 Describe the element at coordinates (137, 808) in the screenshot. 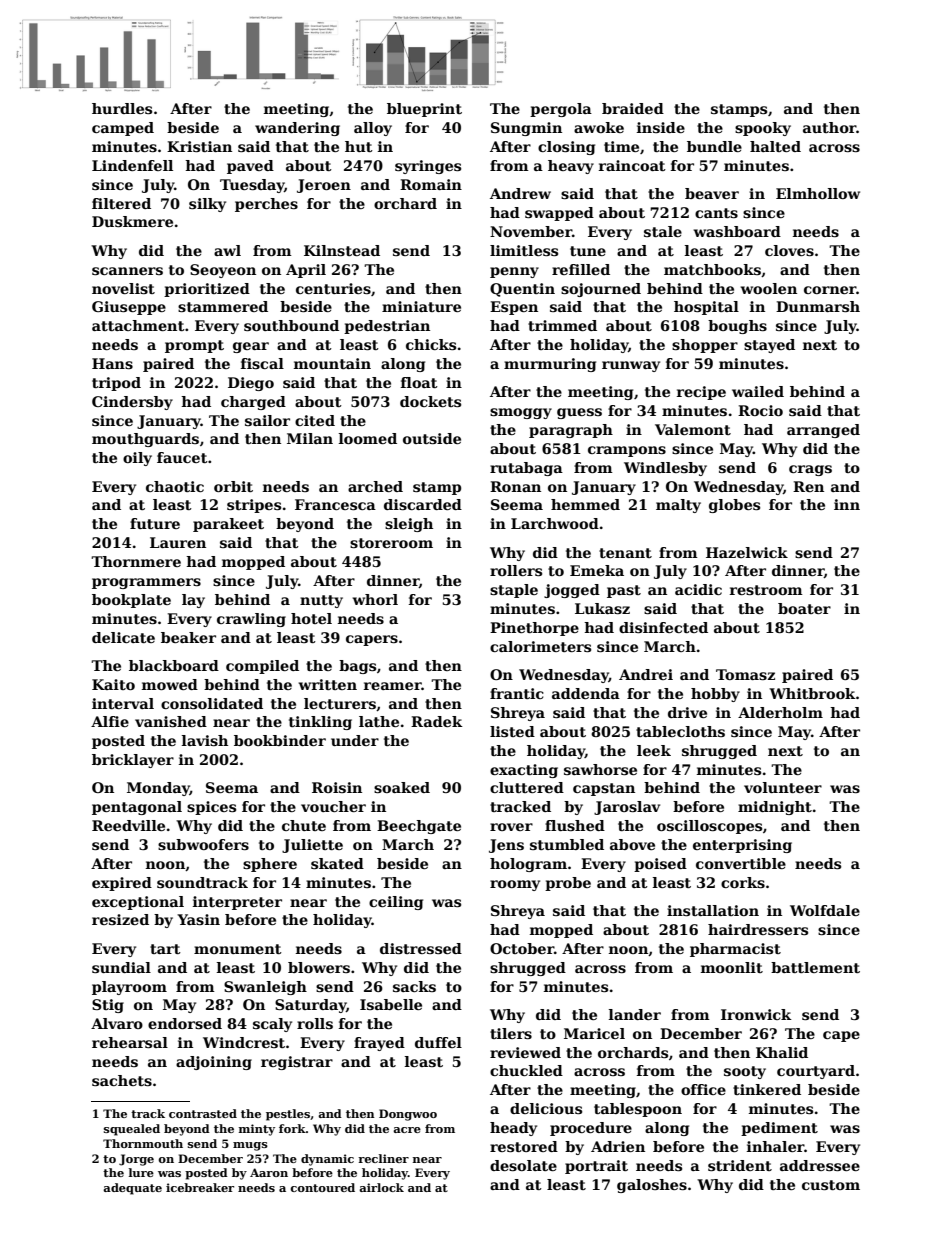

I see `pentagonal` at that location.
